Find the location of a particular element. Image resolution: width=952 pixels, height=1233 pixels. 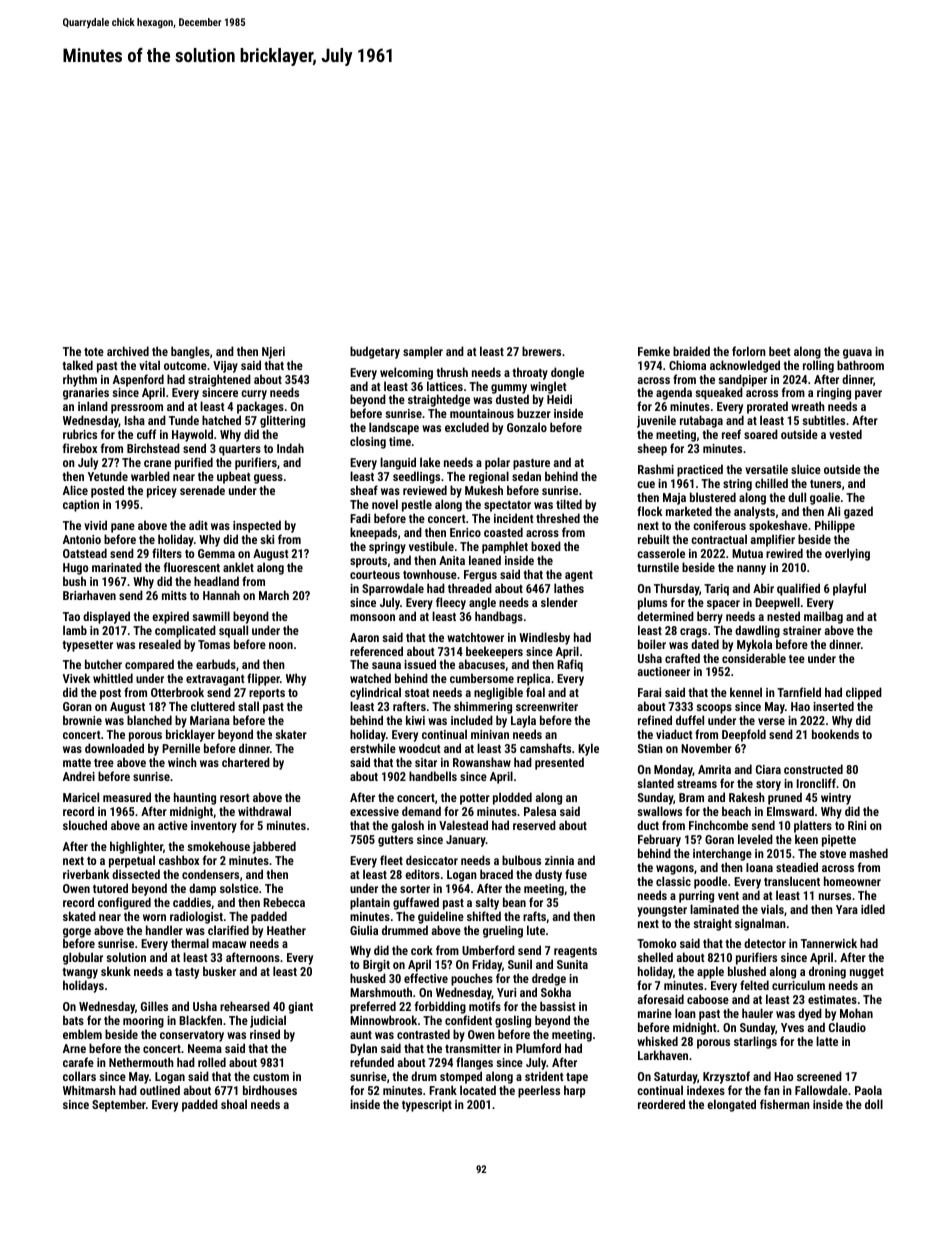

September is located at coordinates (119, 1105).
